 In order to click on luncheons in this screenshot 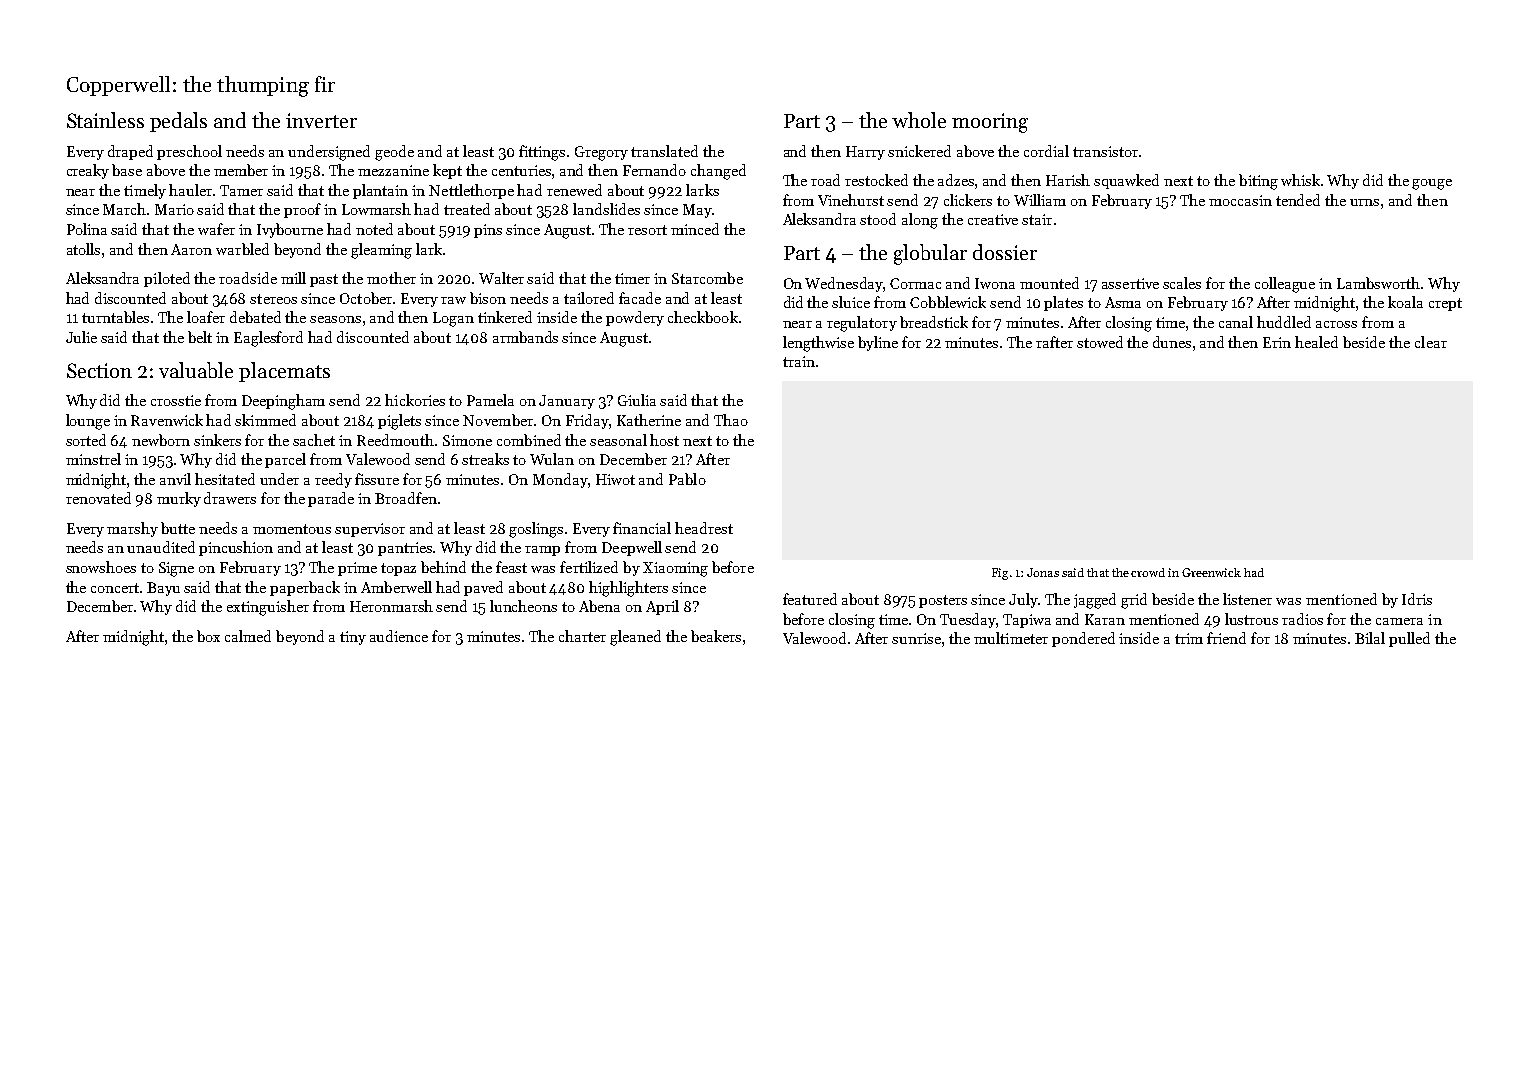, I will do `click(523, 606)`.
